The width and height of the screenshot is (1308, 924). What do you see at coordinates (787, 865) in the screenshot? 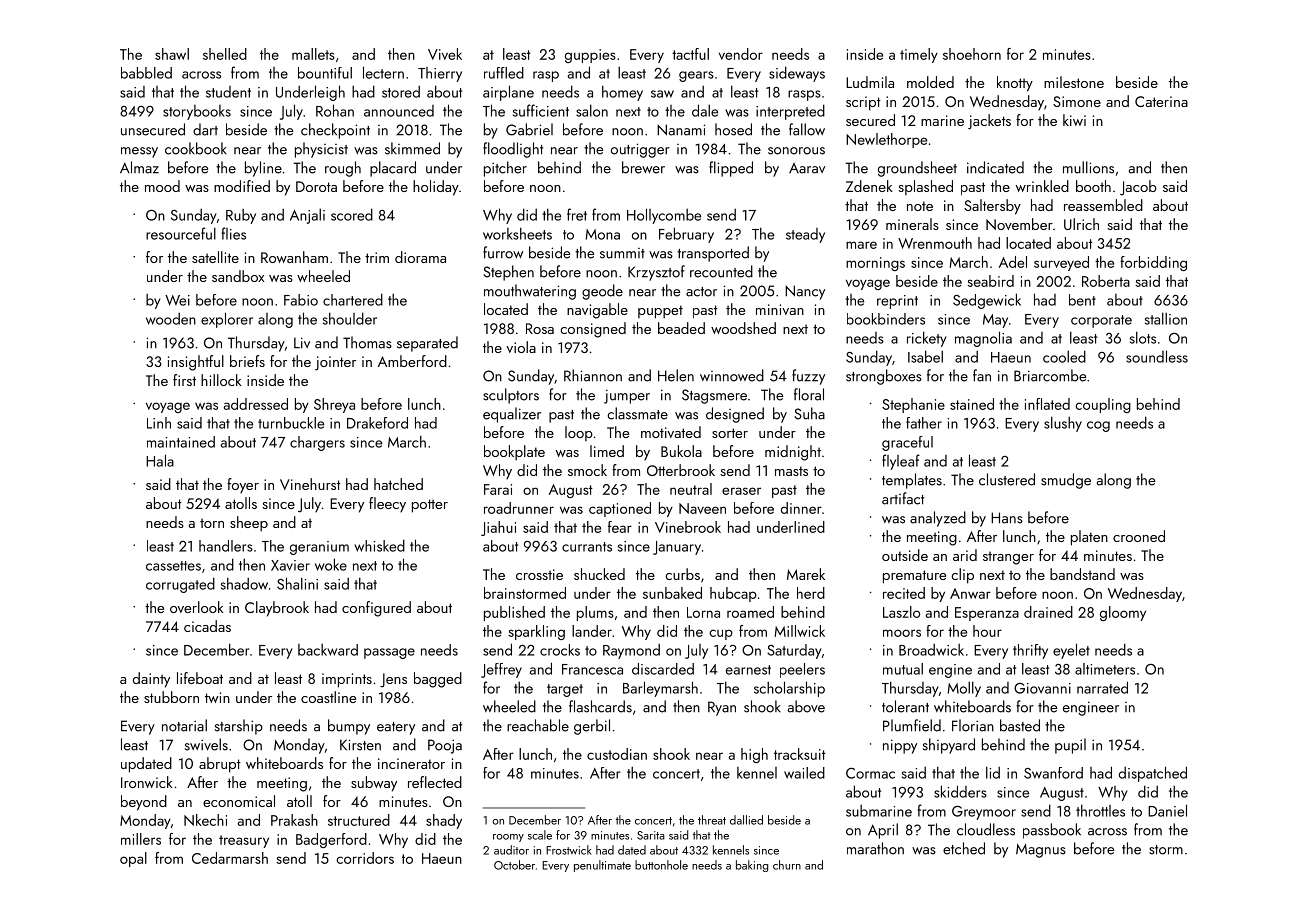
I see `churn` at bounding box center [787, 865].
